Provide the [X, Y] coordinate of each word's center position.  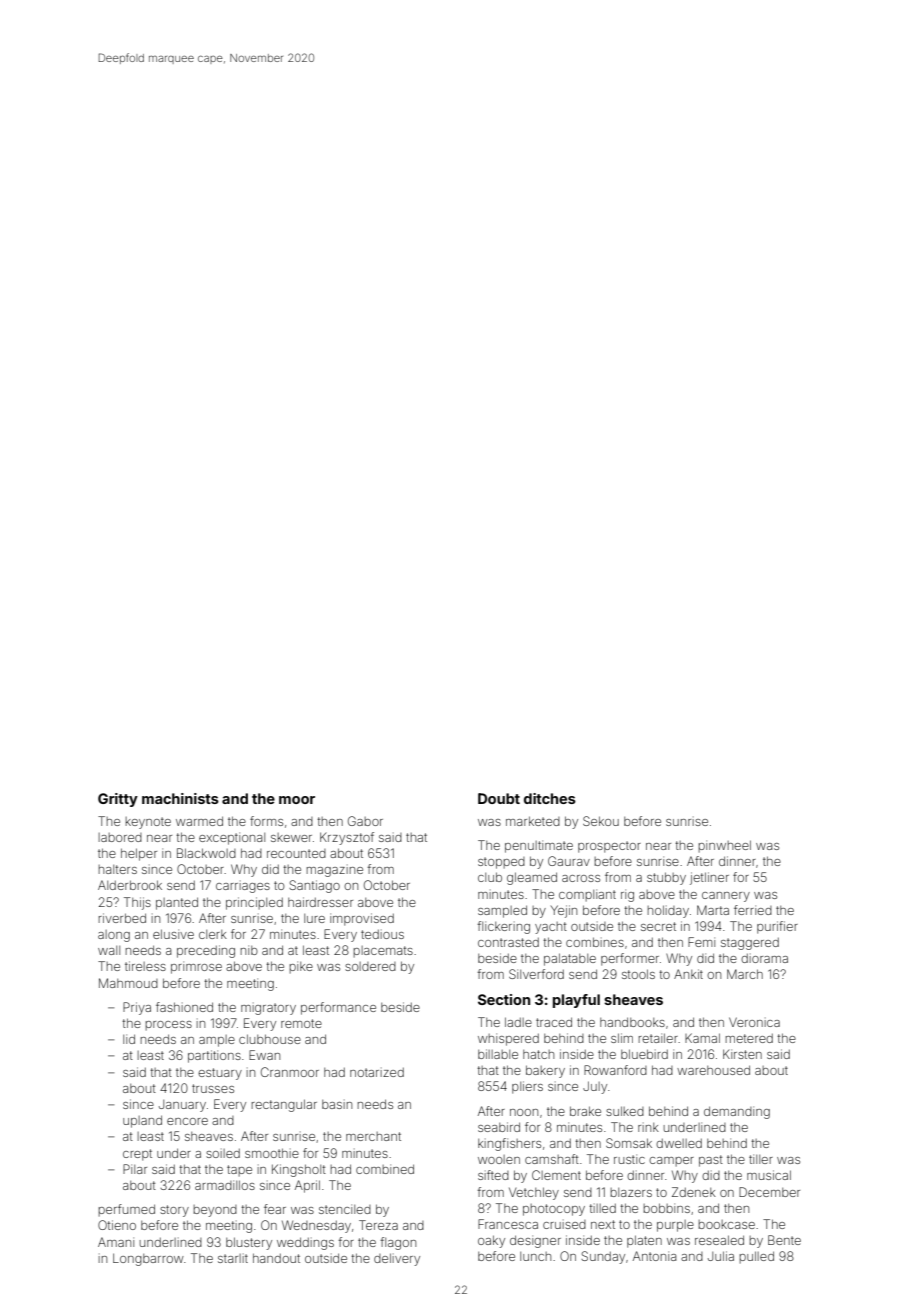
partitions [214, 1056]
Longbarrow [148, 1259]
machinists [180, 798]
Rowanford [615, 1070]
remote [301, 1023]
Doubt [499, 798]
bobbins [666, 1208]
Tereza [378, 1225]
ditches [550, 798]
